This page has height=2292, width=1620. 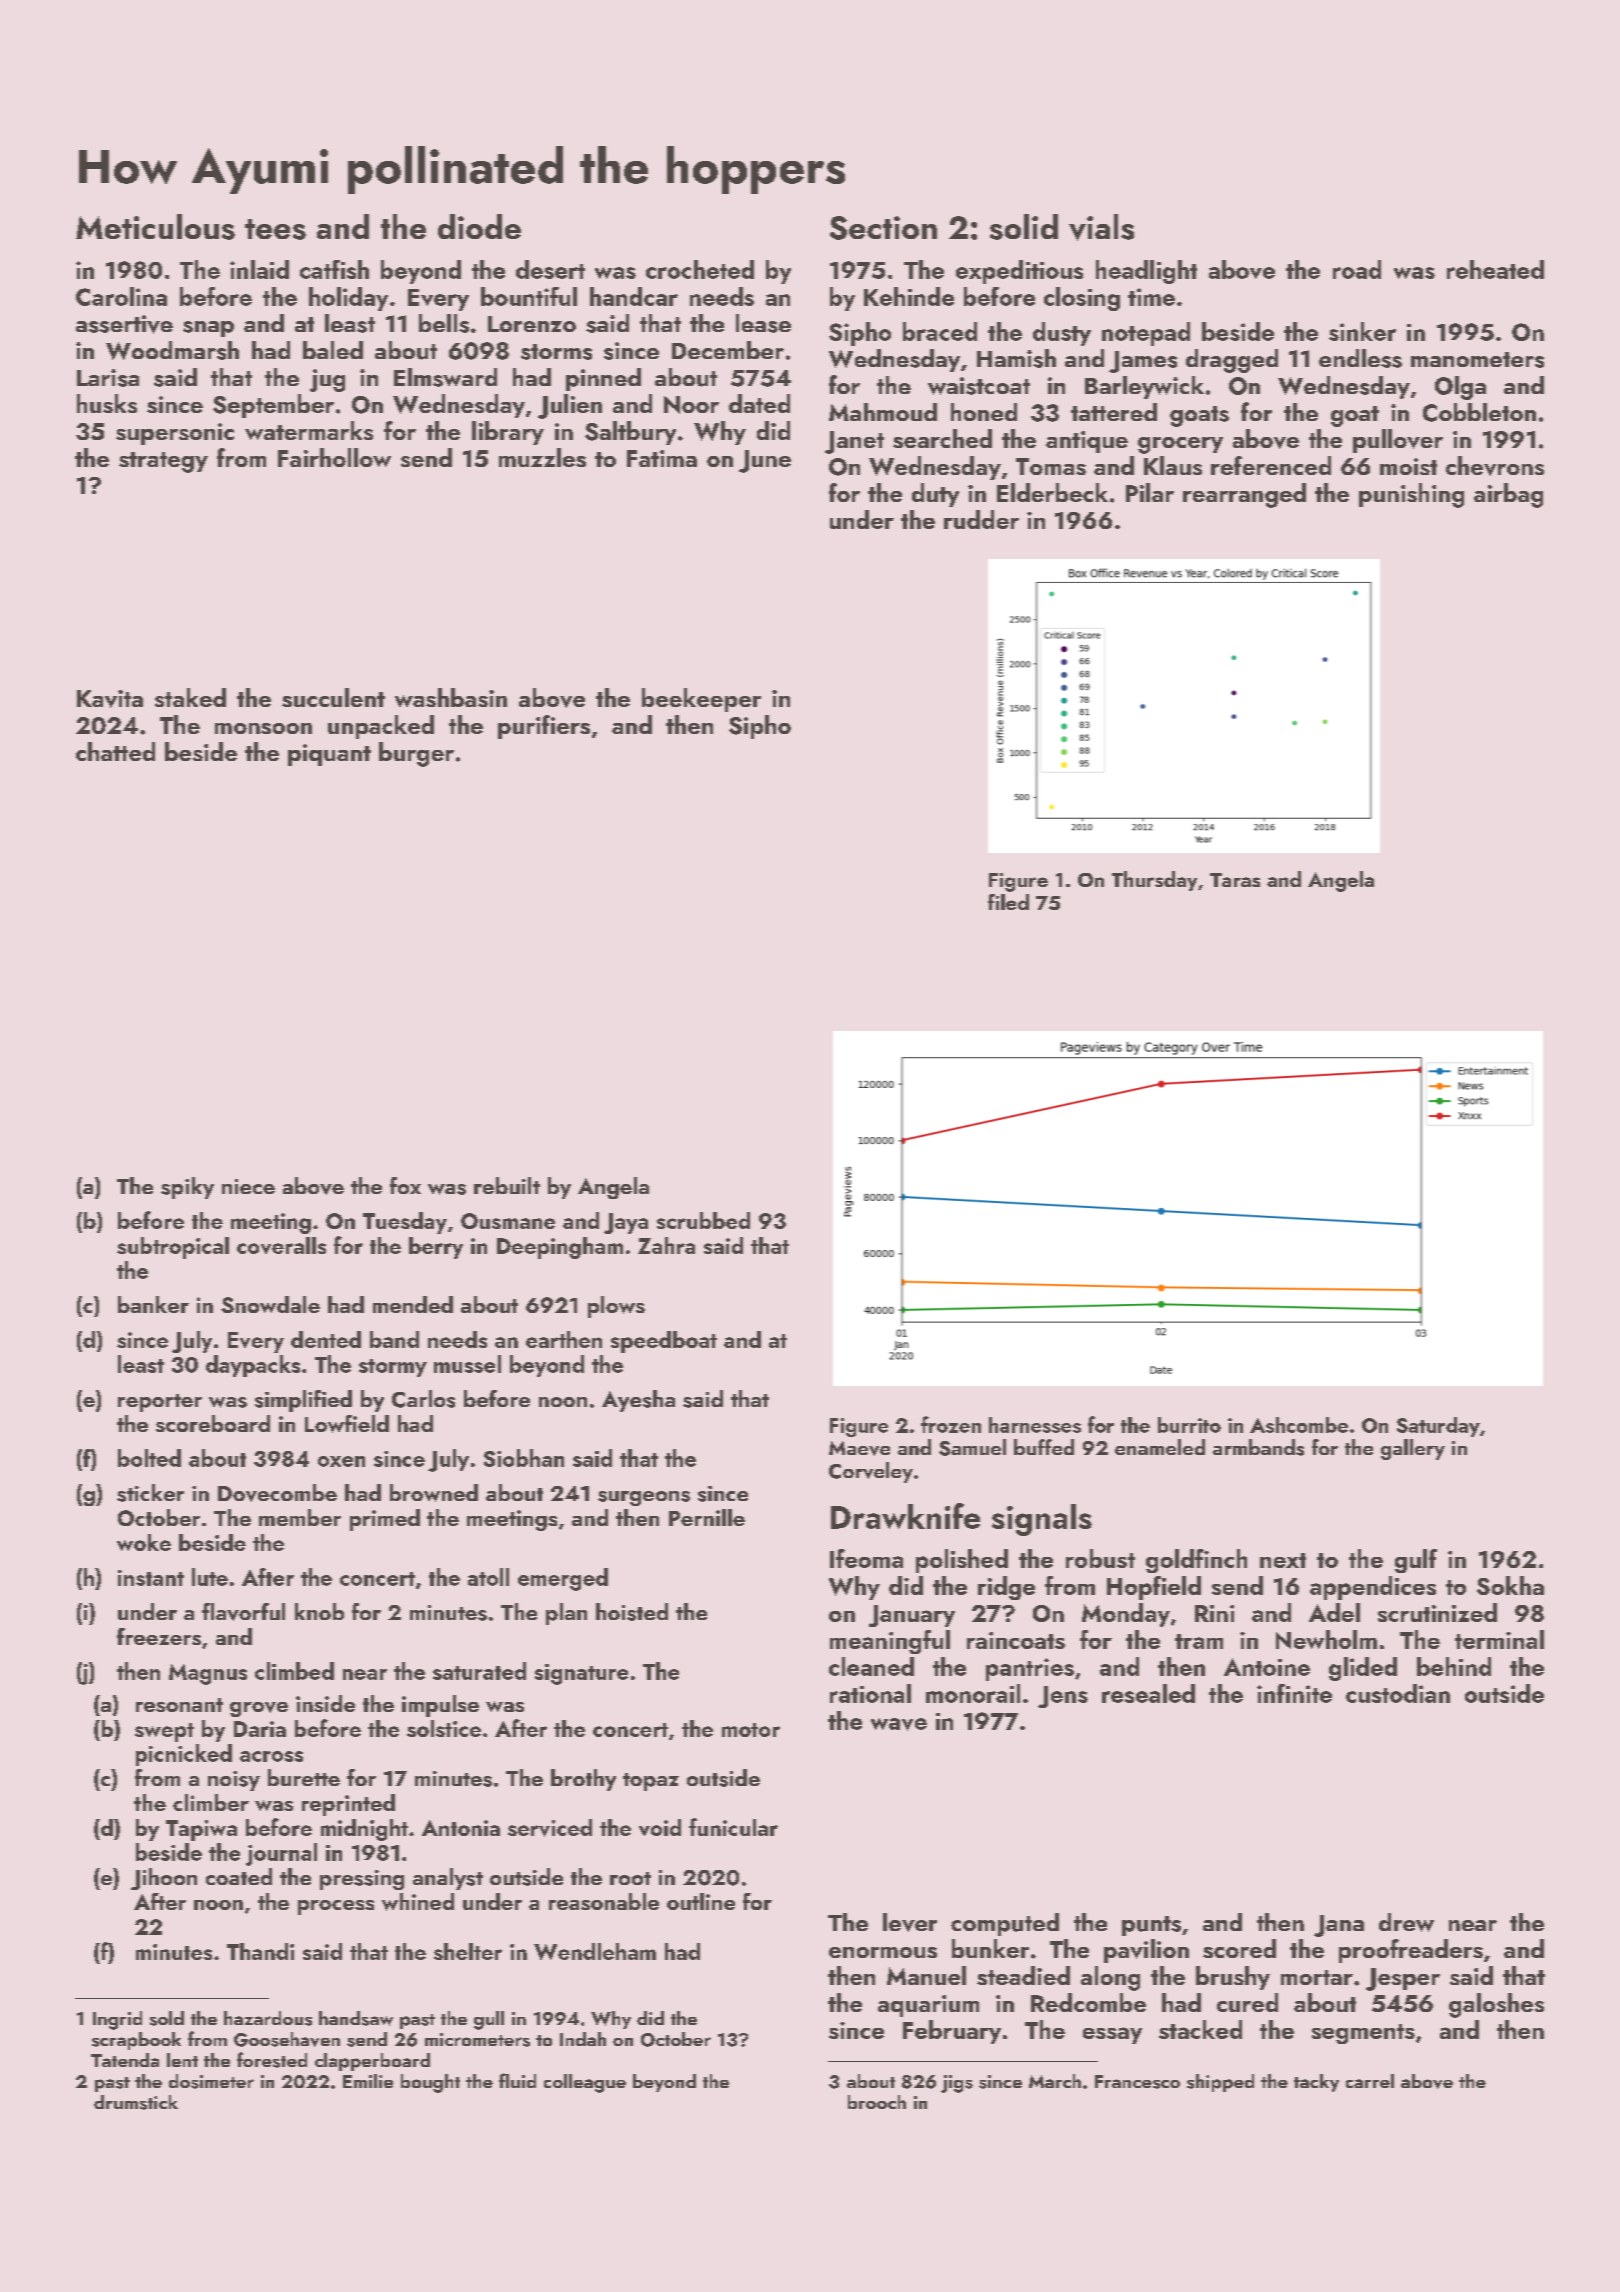 I want to click on monsoon, so click(x=263, y=728).
